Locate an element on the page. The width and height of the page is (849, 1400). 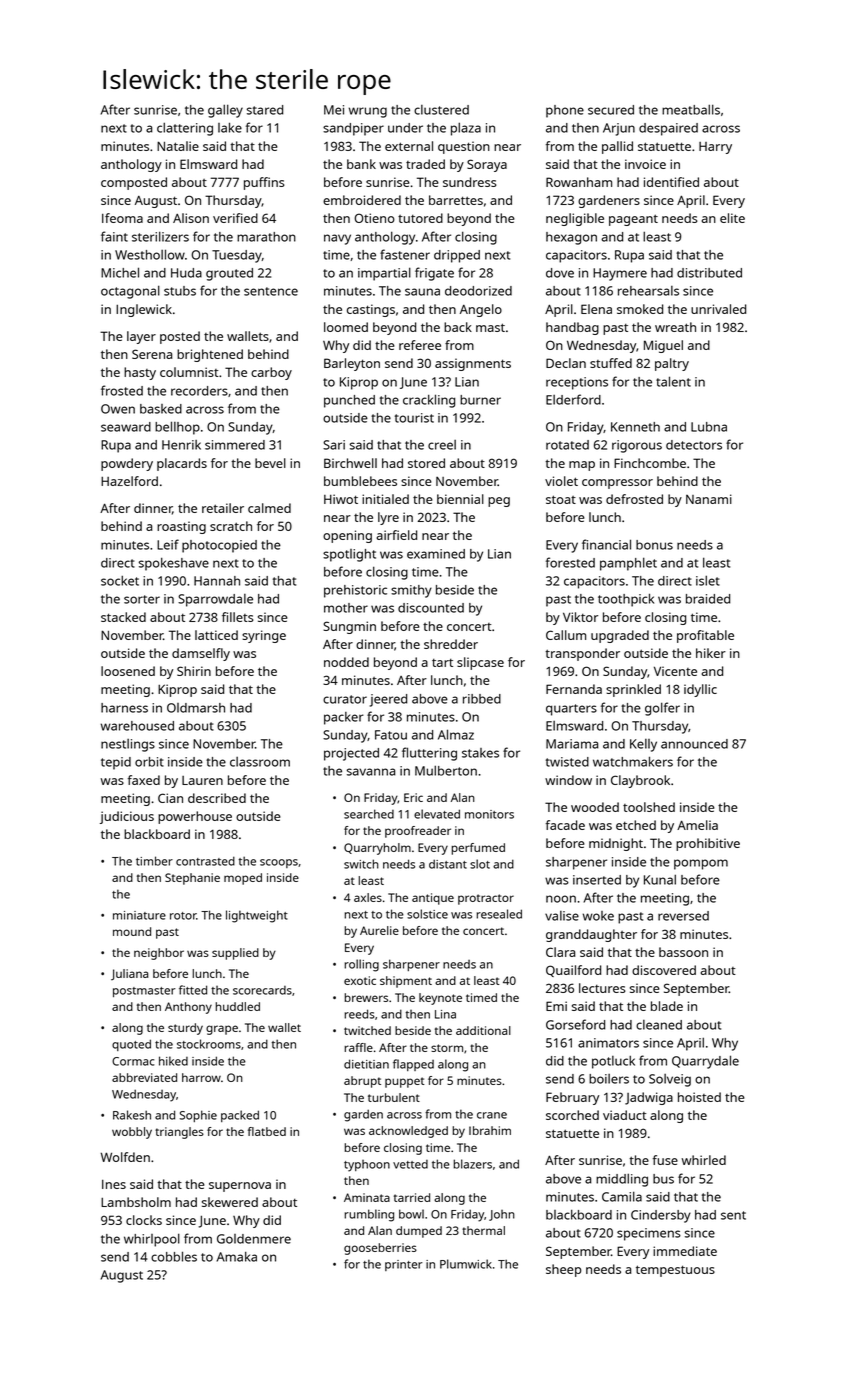
meatballs is located at coordinates (691, 109).
